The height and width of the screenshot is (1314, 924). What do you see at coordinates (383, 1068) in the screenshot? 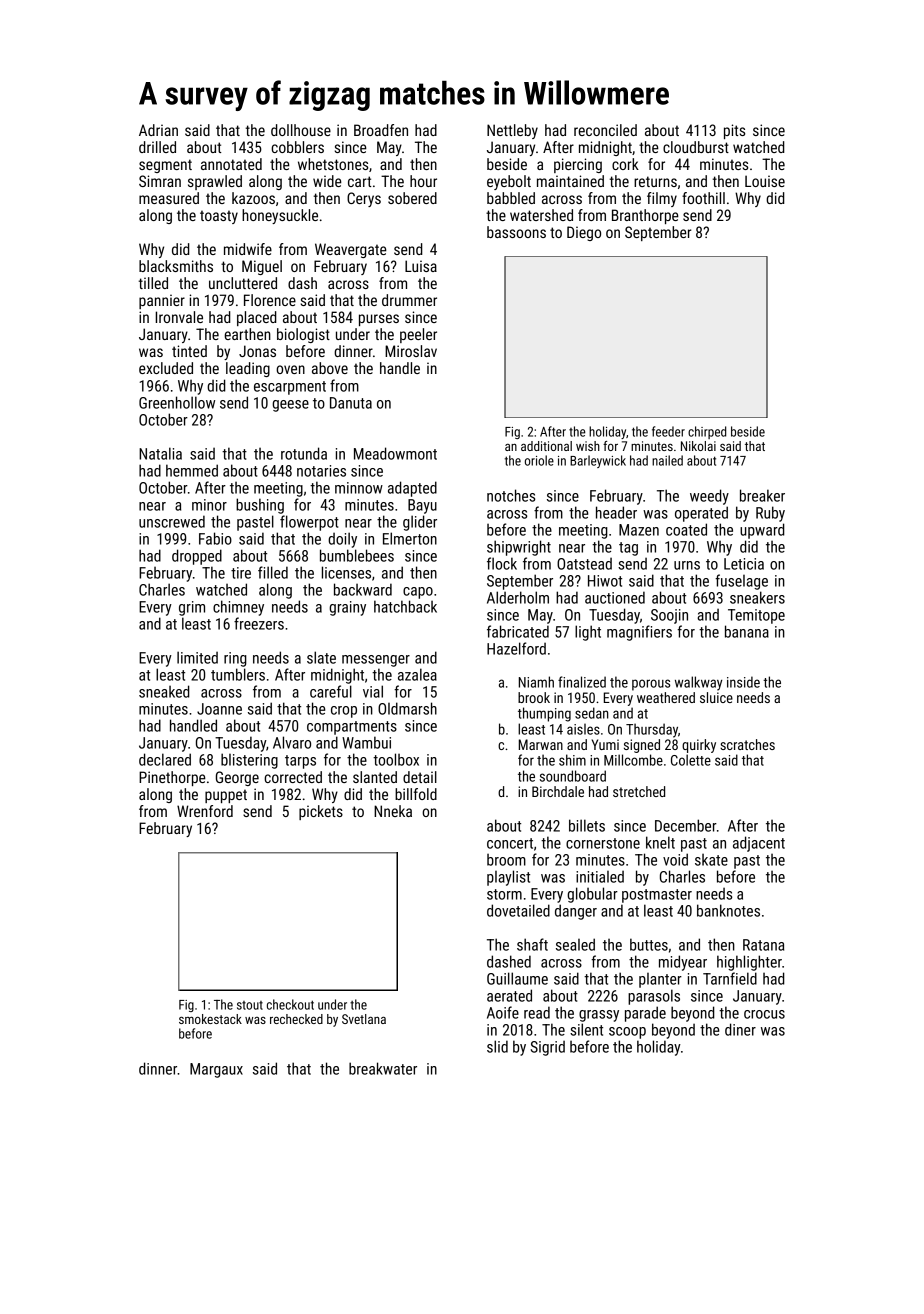
I see `breakwater` at bounding box center [383, 1068].
